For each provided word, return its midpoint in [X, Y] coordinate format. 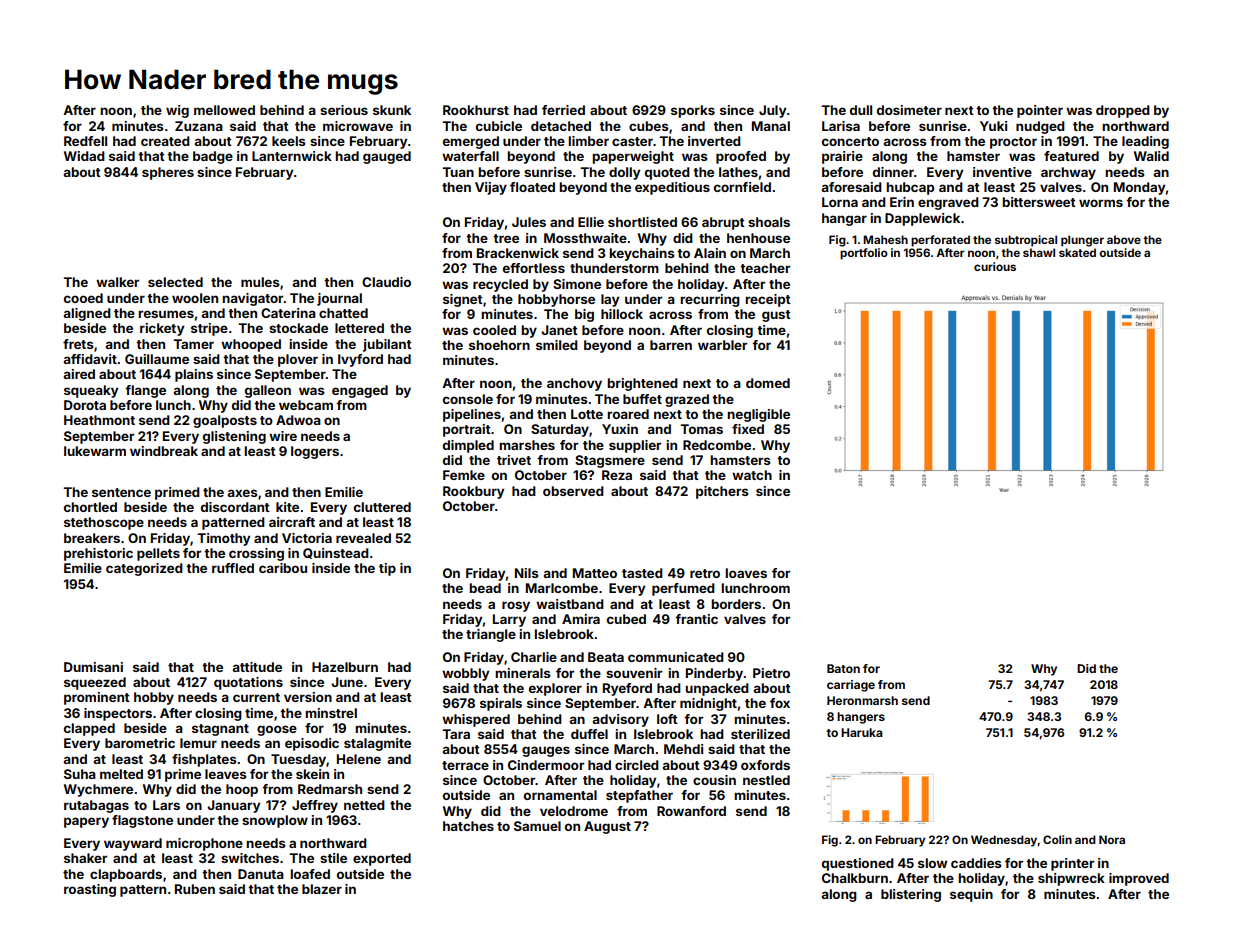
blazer [322, 889]
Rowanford [691, 811]
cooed [83, 298]
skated [1077, 252]
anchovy [574, 384]
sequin [971, 895]
